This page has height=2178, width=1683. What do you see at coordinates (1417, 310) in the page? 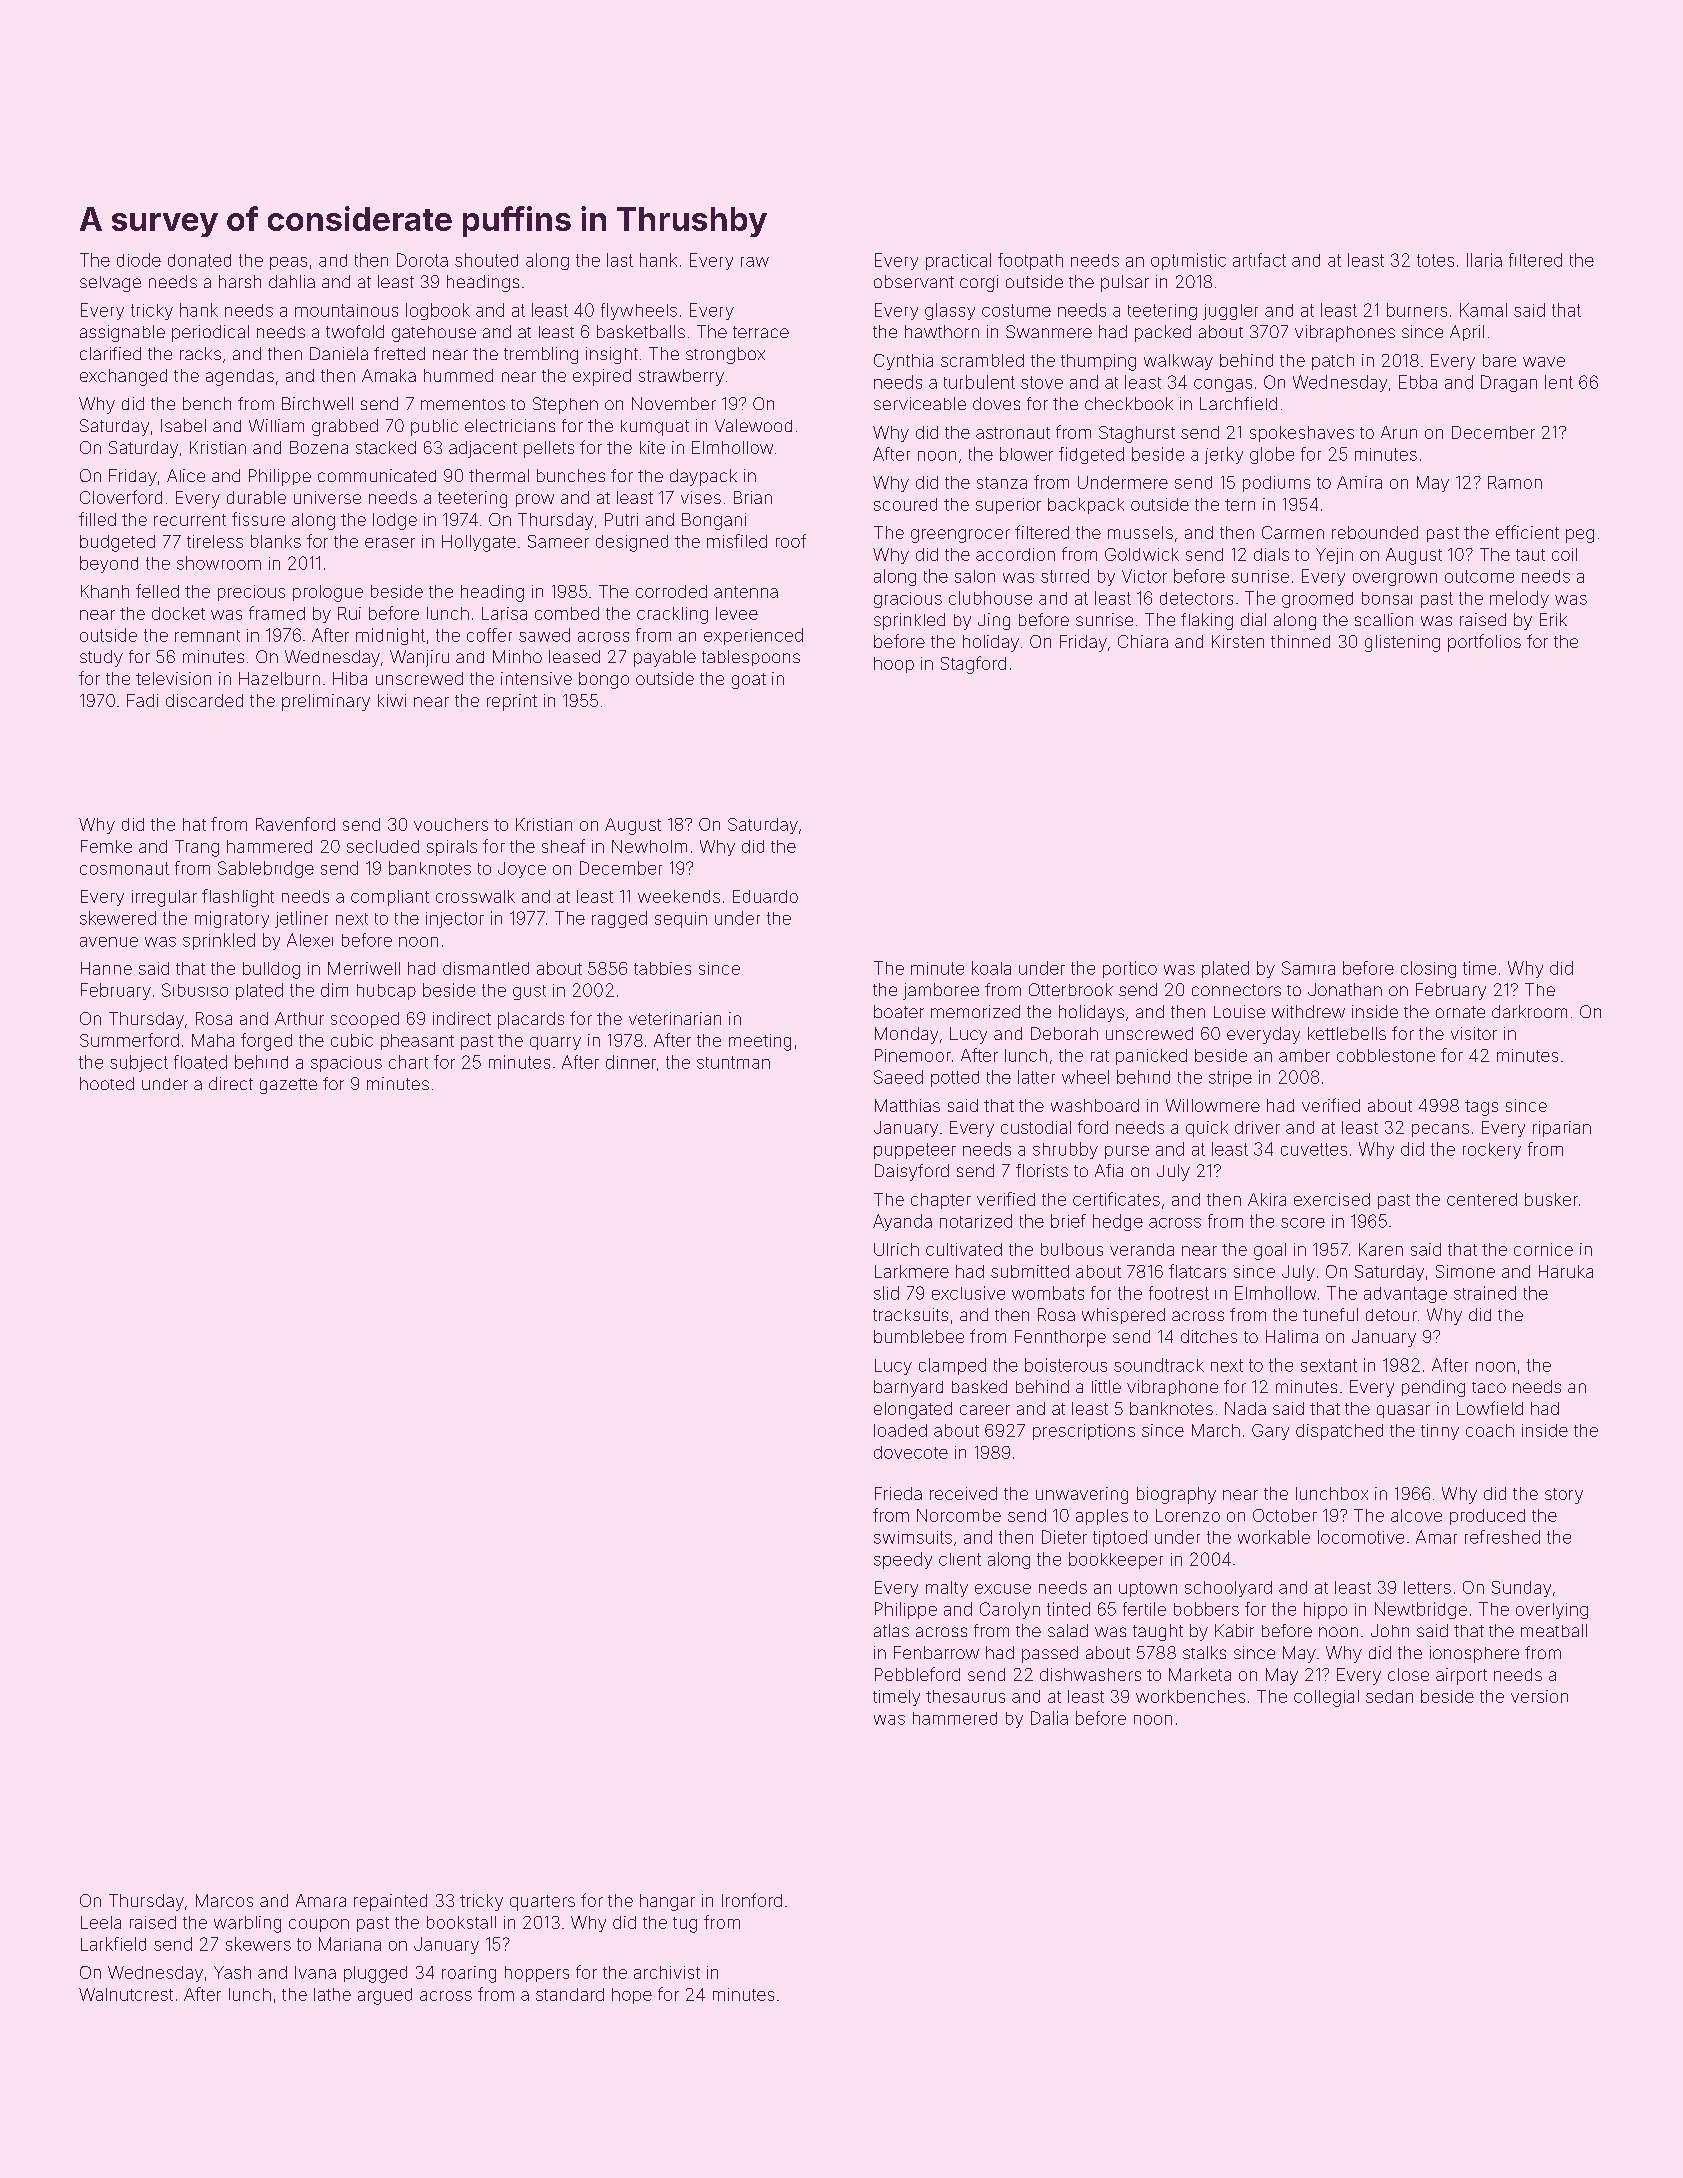
I see `burners` at bounding box center [1417, 310].
